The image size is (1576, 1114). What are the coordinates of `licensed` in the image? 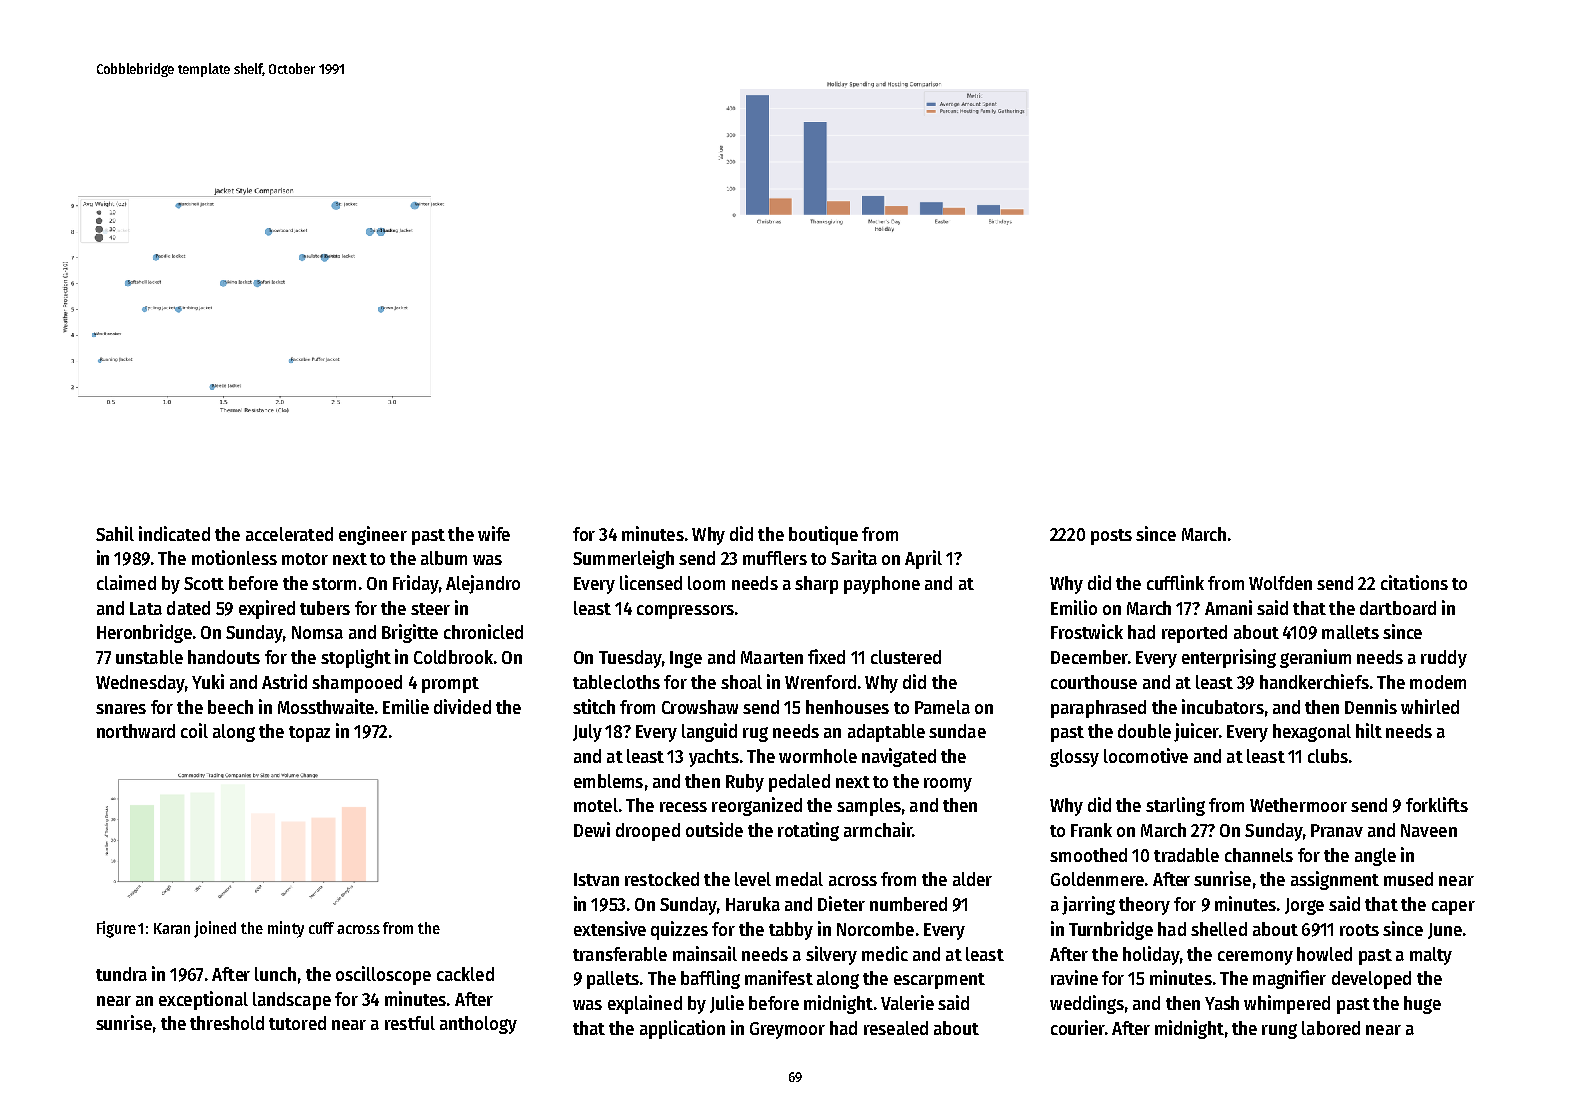 It's located at (651, 582).
